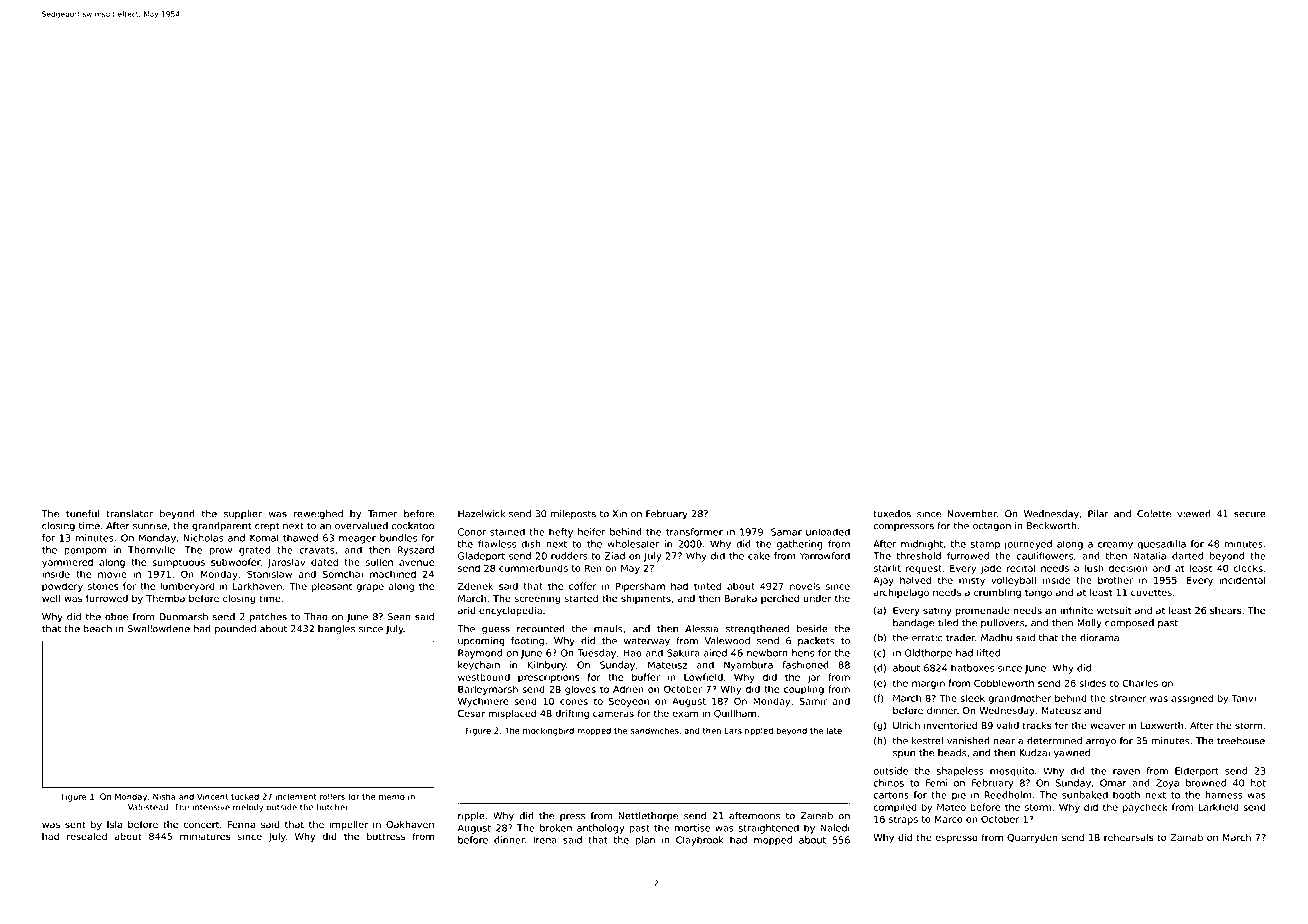 The image size is (1308, 924). What do you see at coordinates (87, 837) in the image?
I see `resealed` at bounding box center [87, 837].
